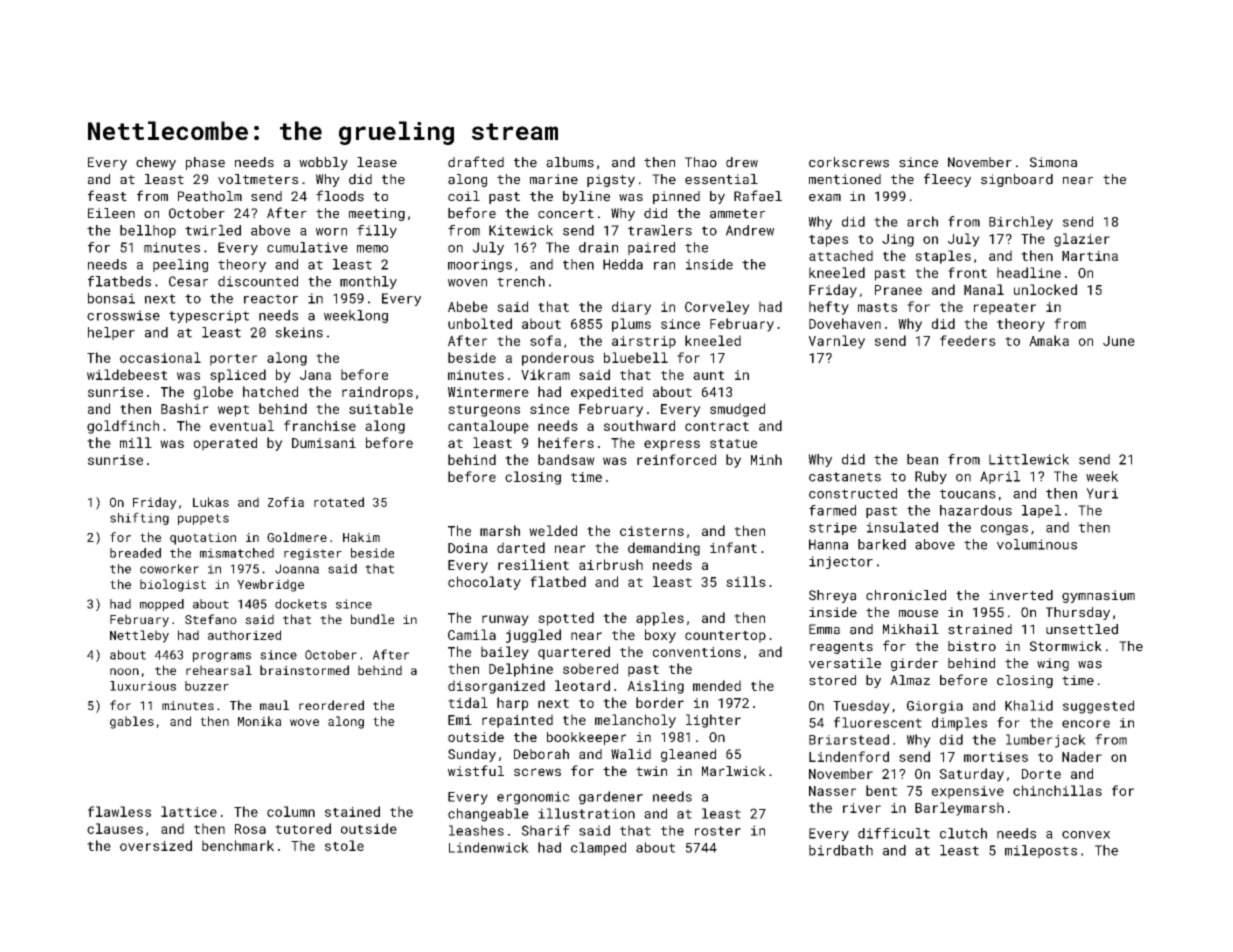 The image size is (1233, 952). Describe the element at coordinates (488, 427) in the document. I see `cantaloupe` at that location.
